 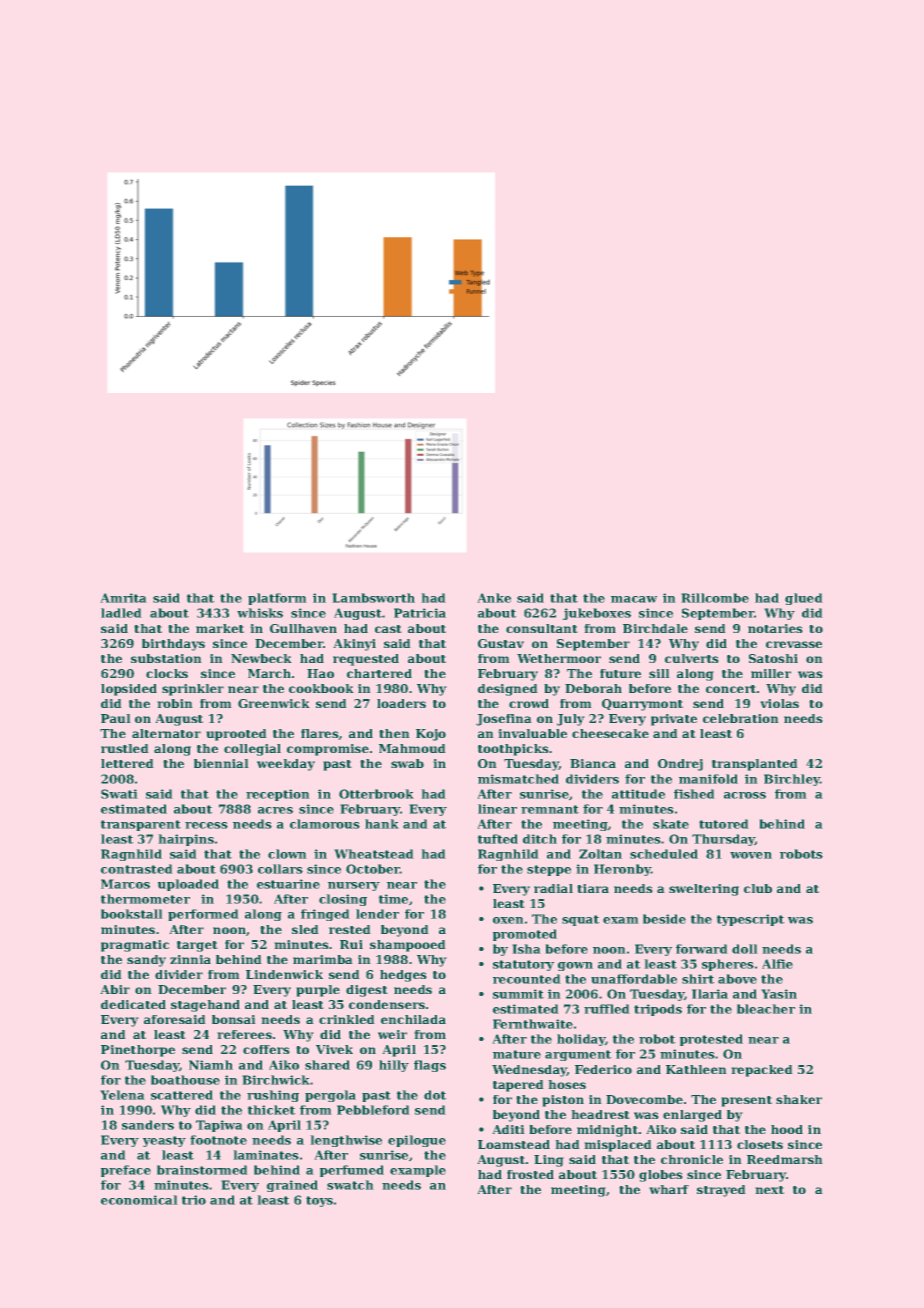 I want to click on remnant, so click(x=550, y=809).
